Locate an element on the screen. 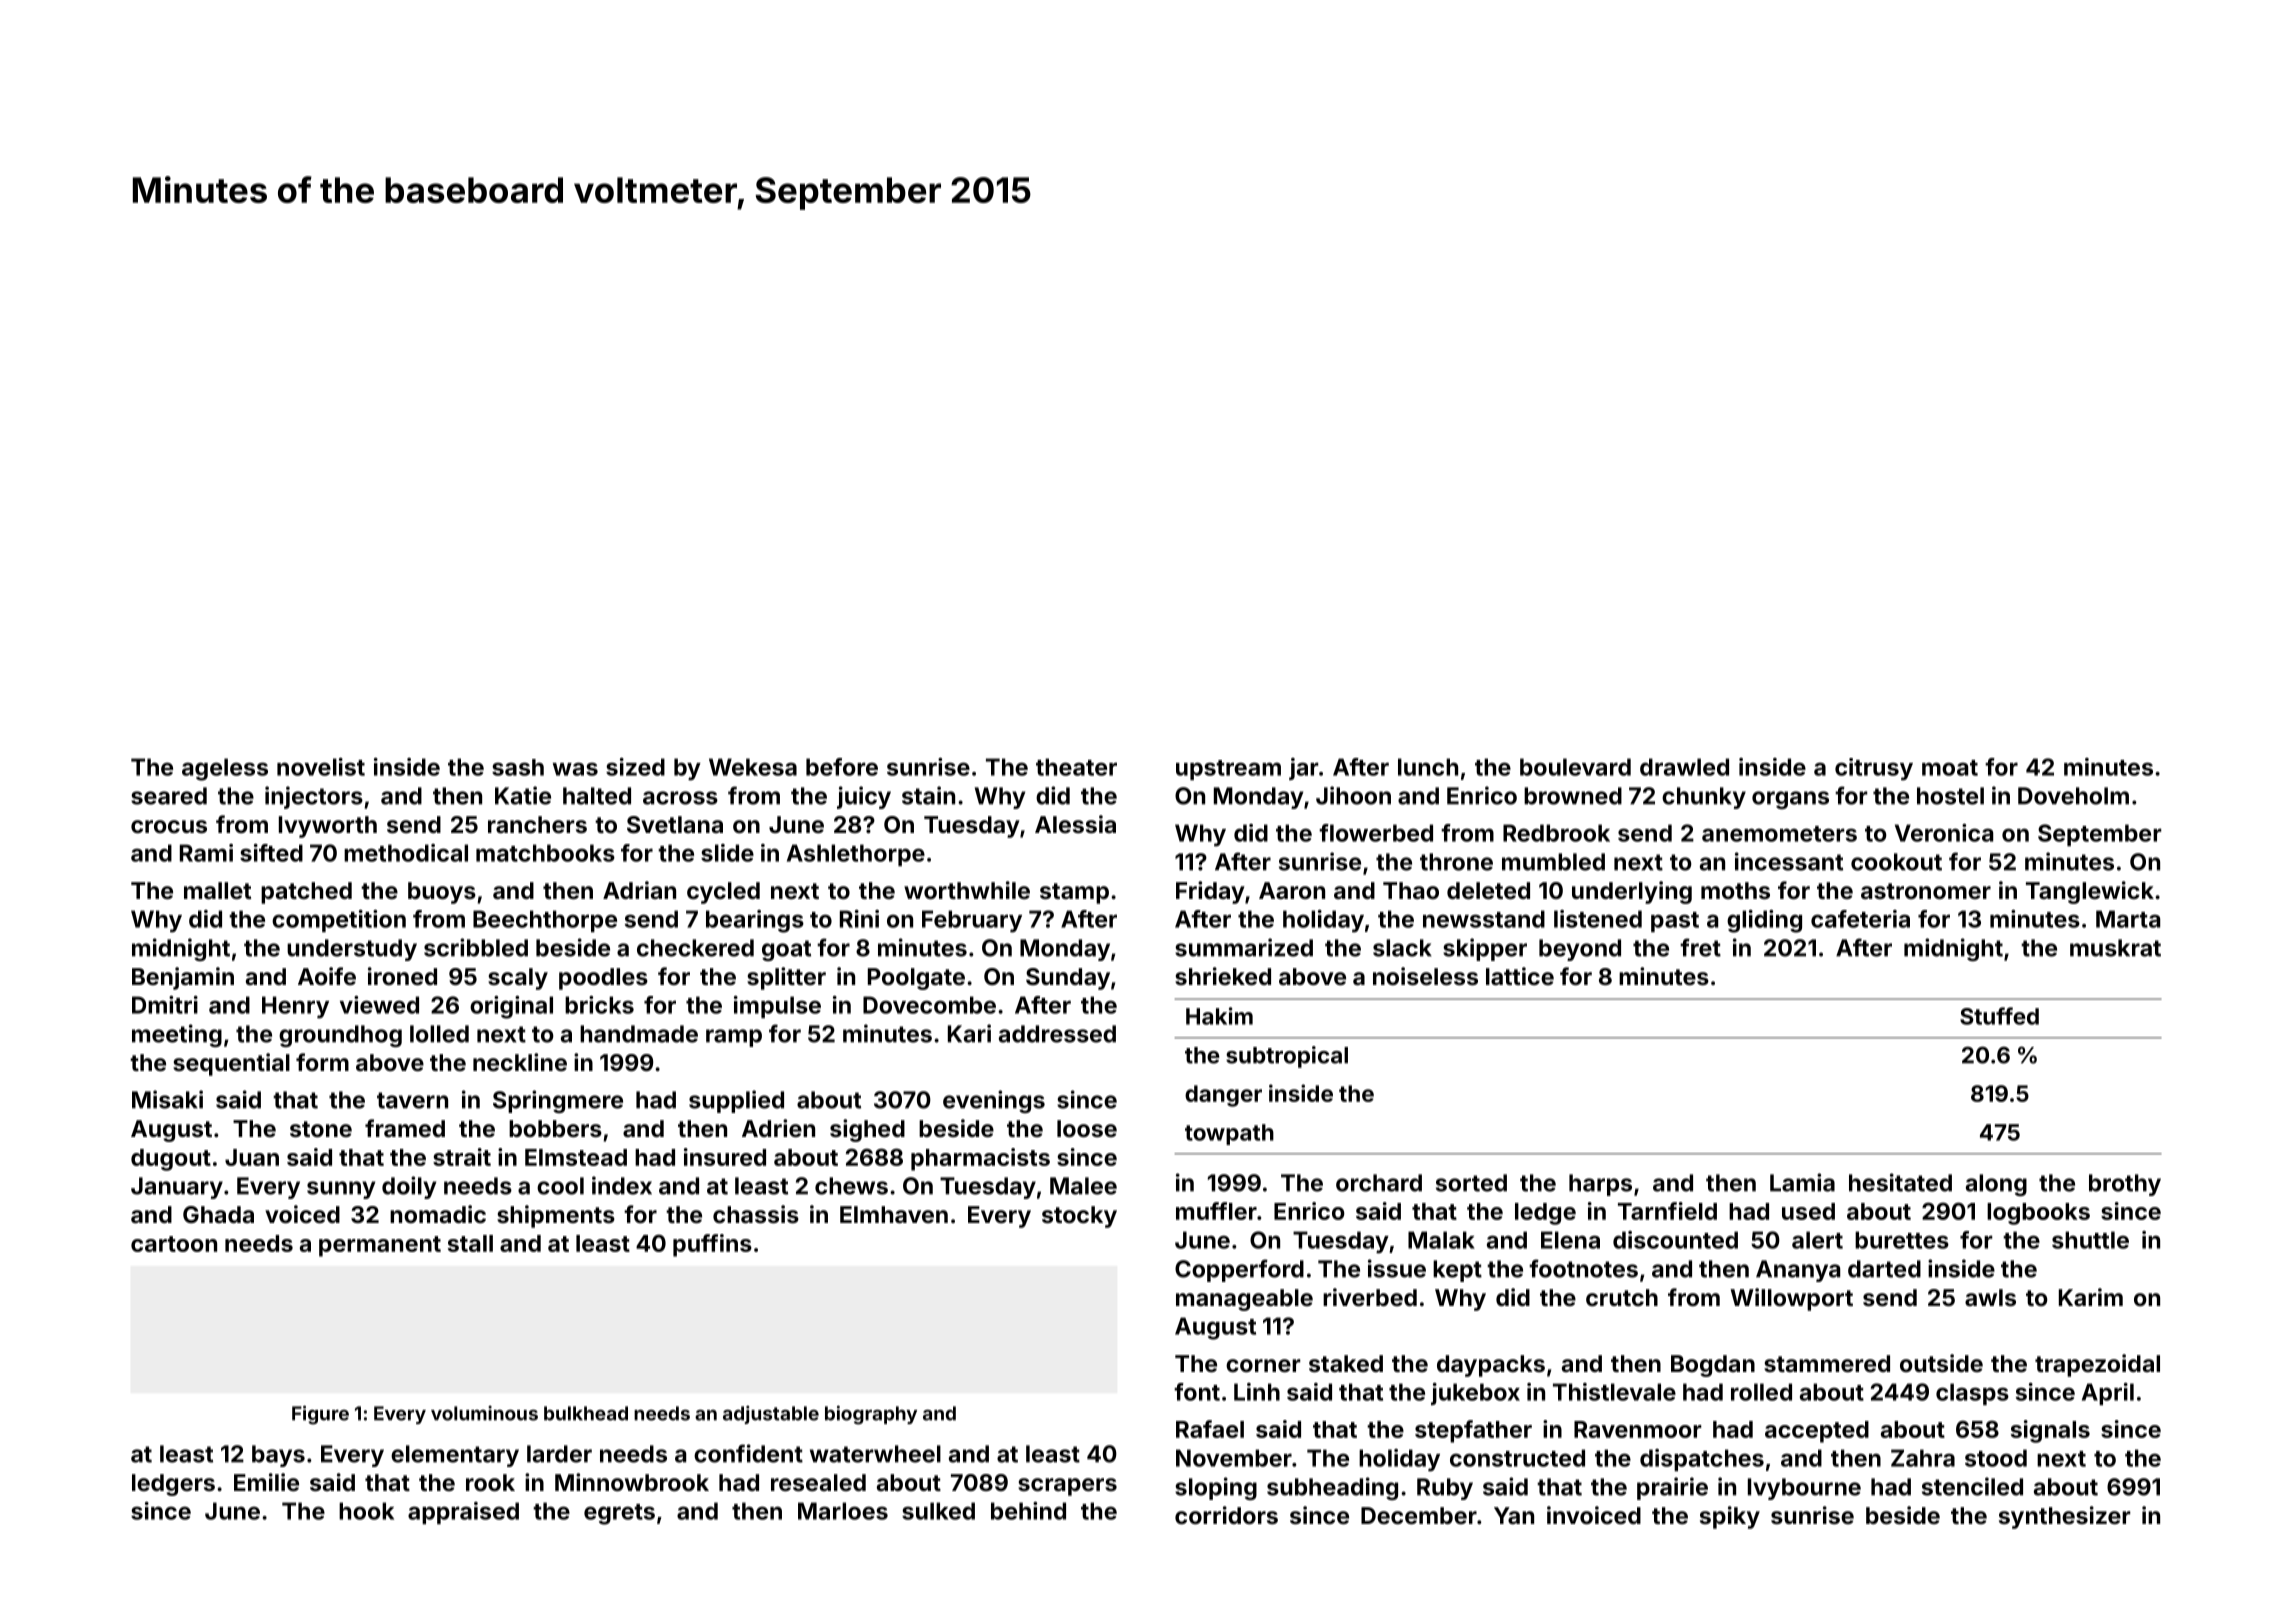  flowerbed is located at coordinates (1376, 833).
